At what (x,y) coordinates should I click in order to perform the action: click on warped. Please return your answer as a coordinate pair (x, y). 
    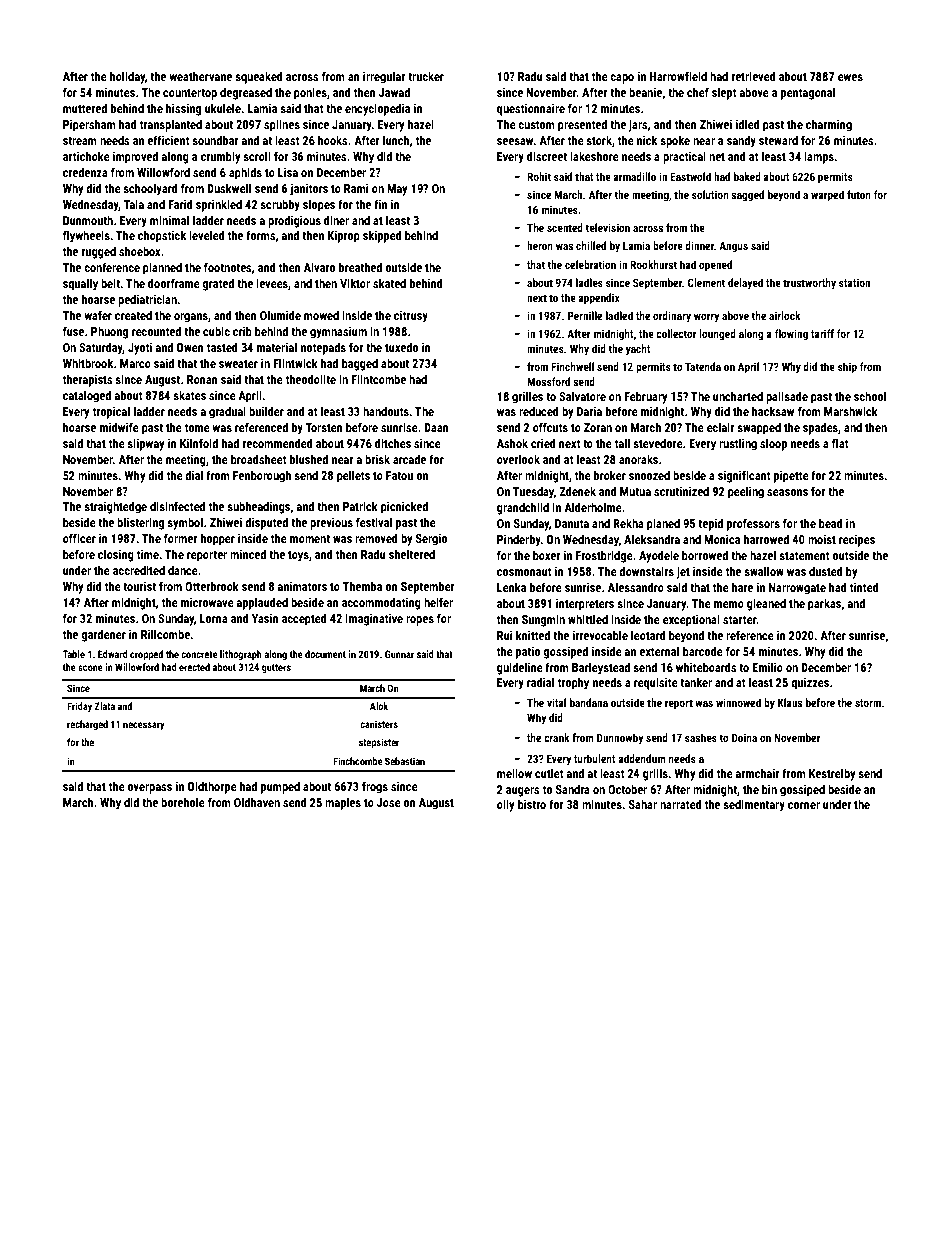
    Looking at the image, I should click on (827, 196).
